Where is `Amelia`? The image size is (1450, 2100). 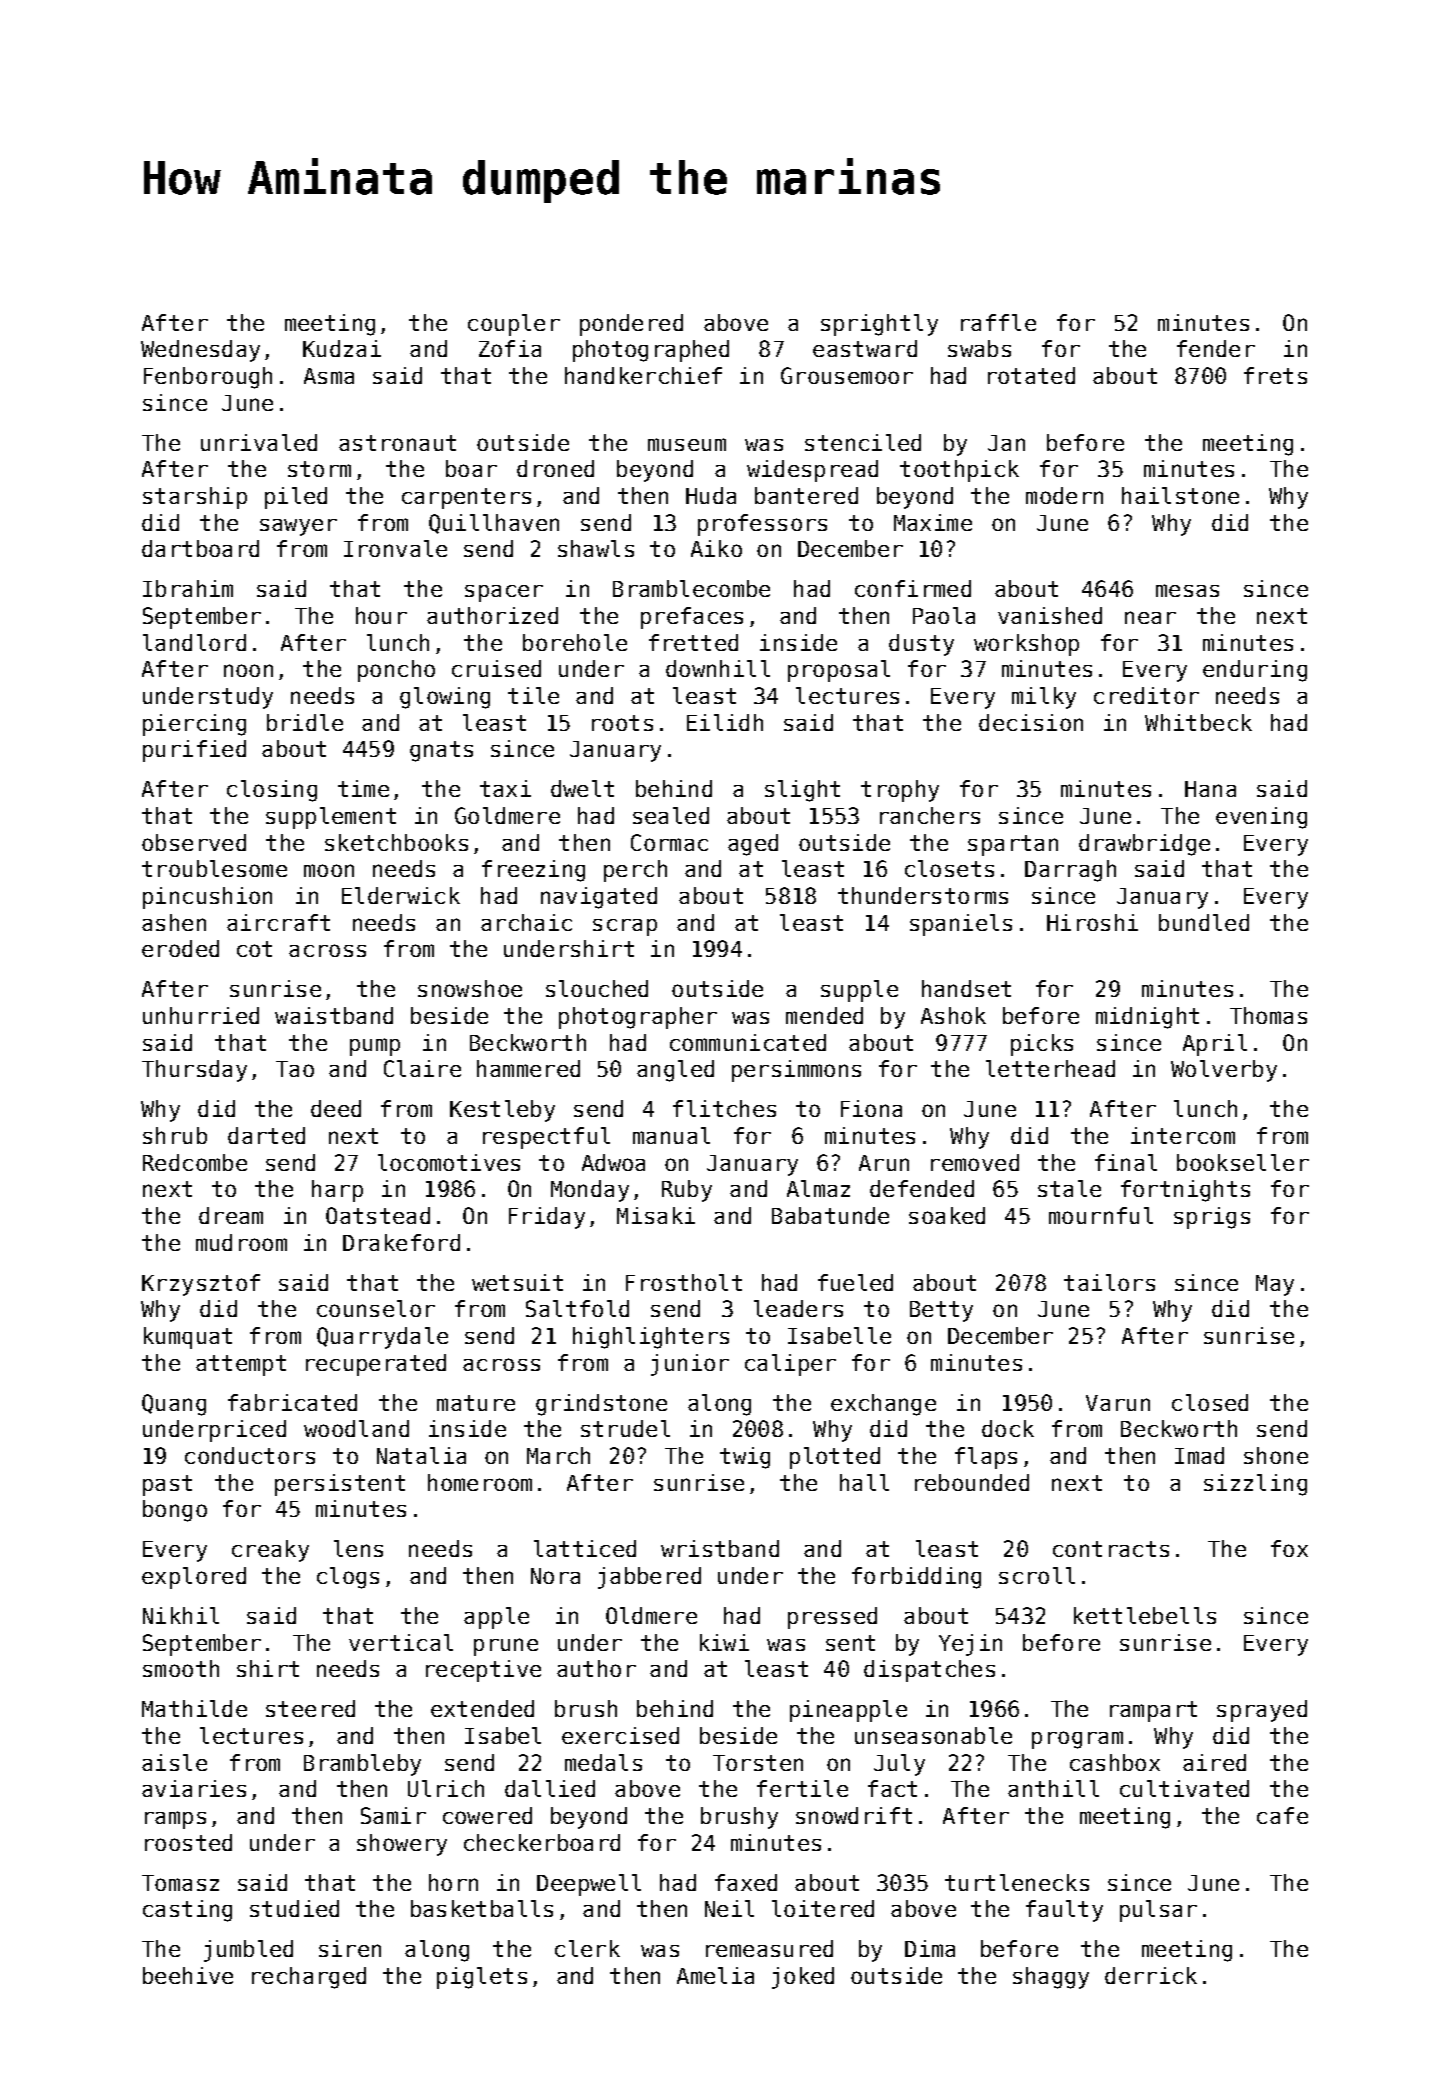
Amelia is located at coordinates (715, 1975).
